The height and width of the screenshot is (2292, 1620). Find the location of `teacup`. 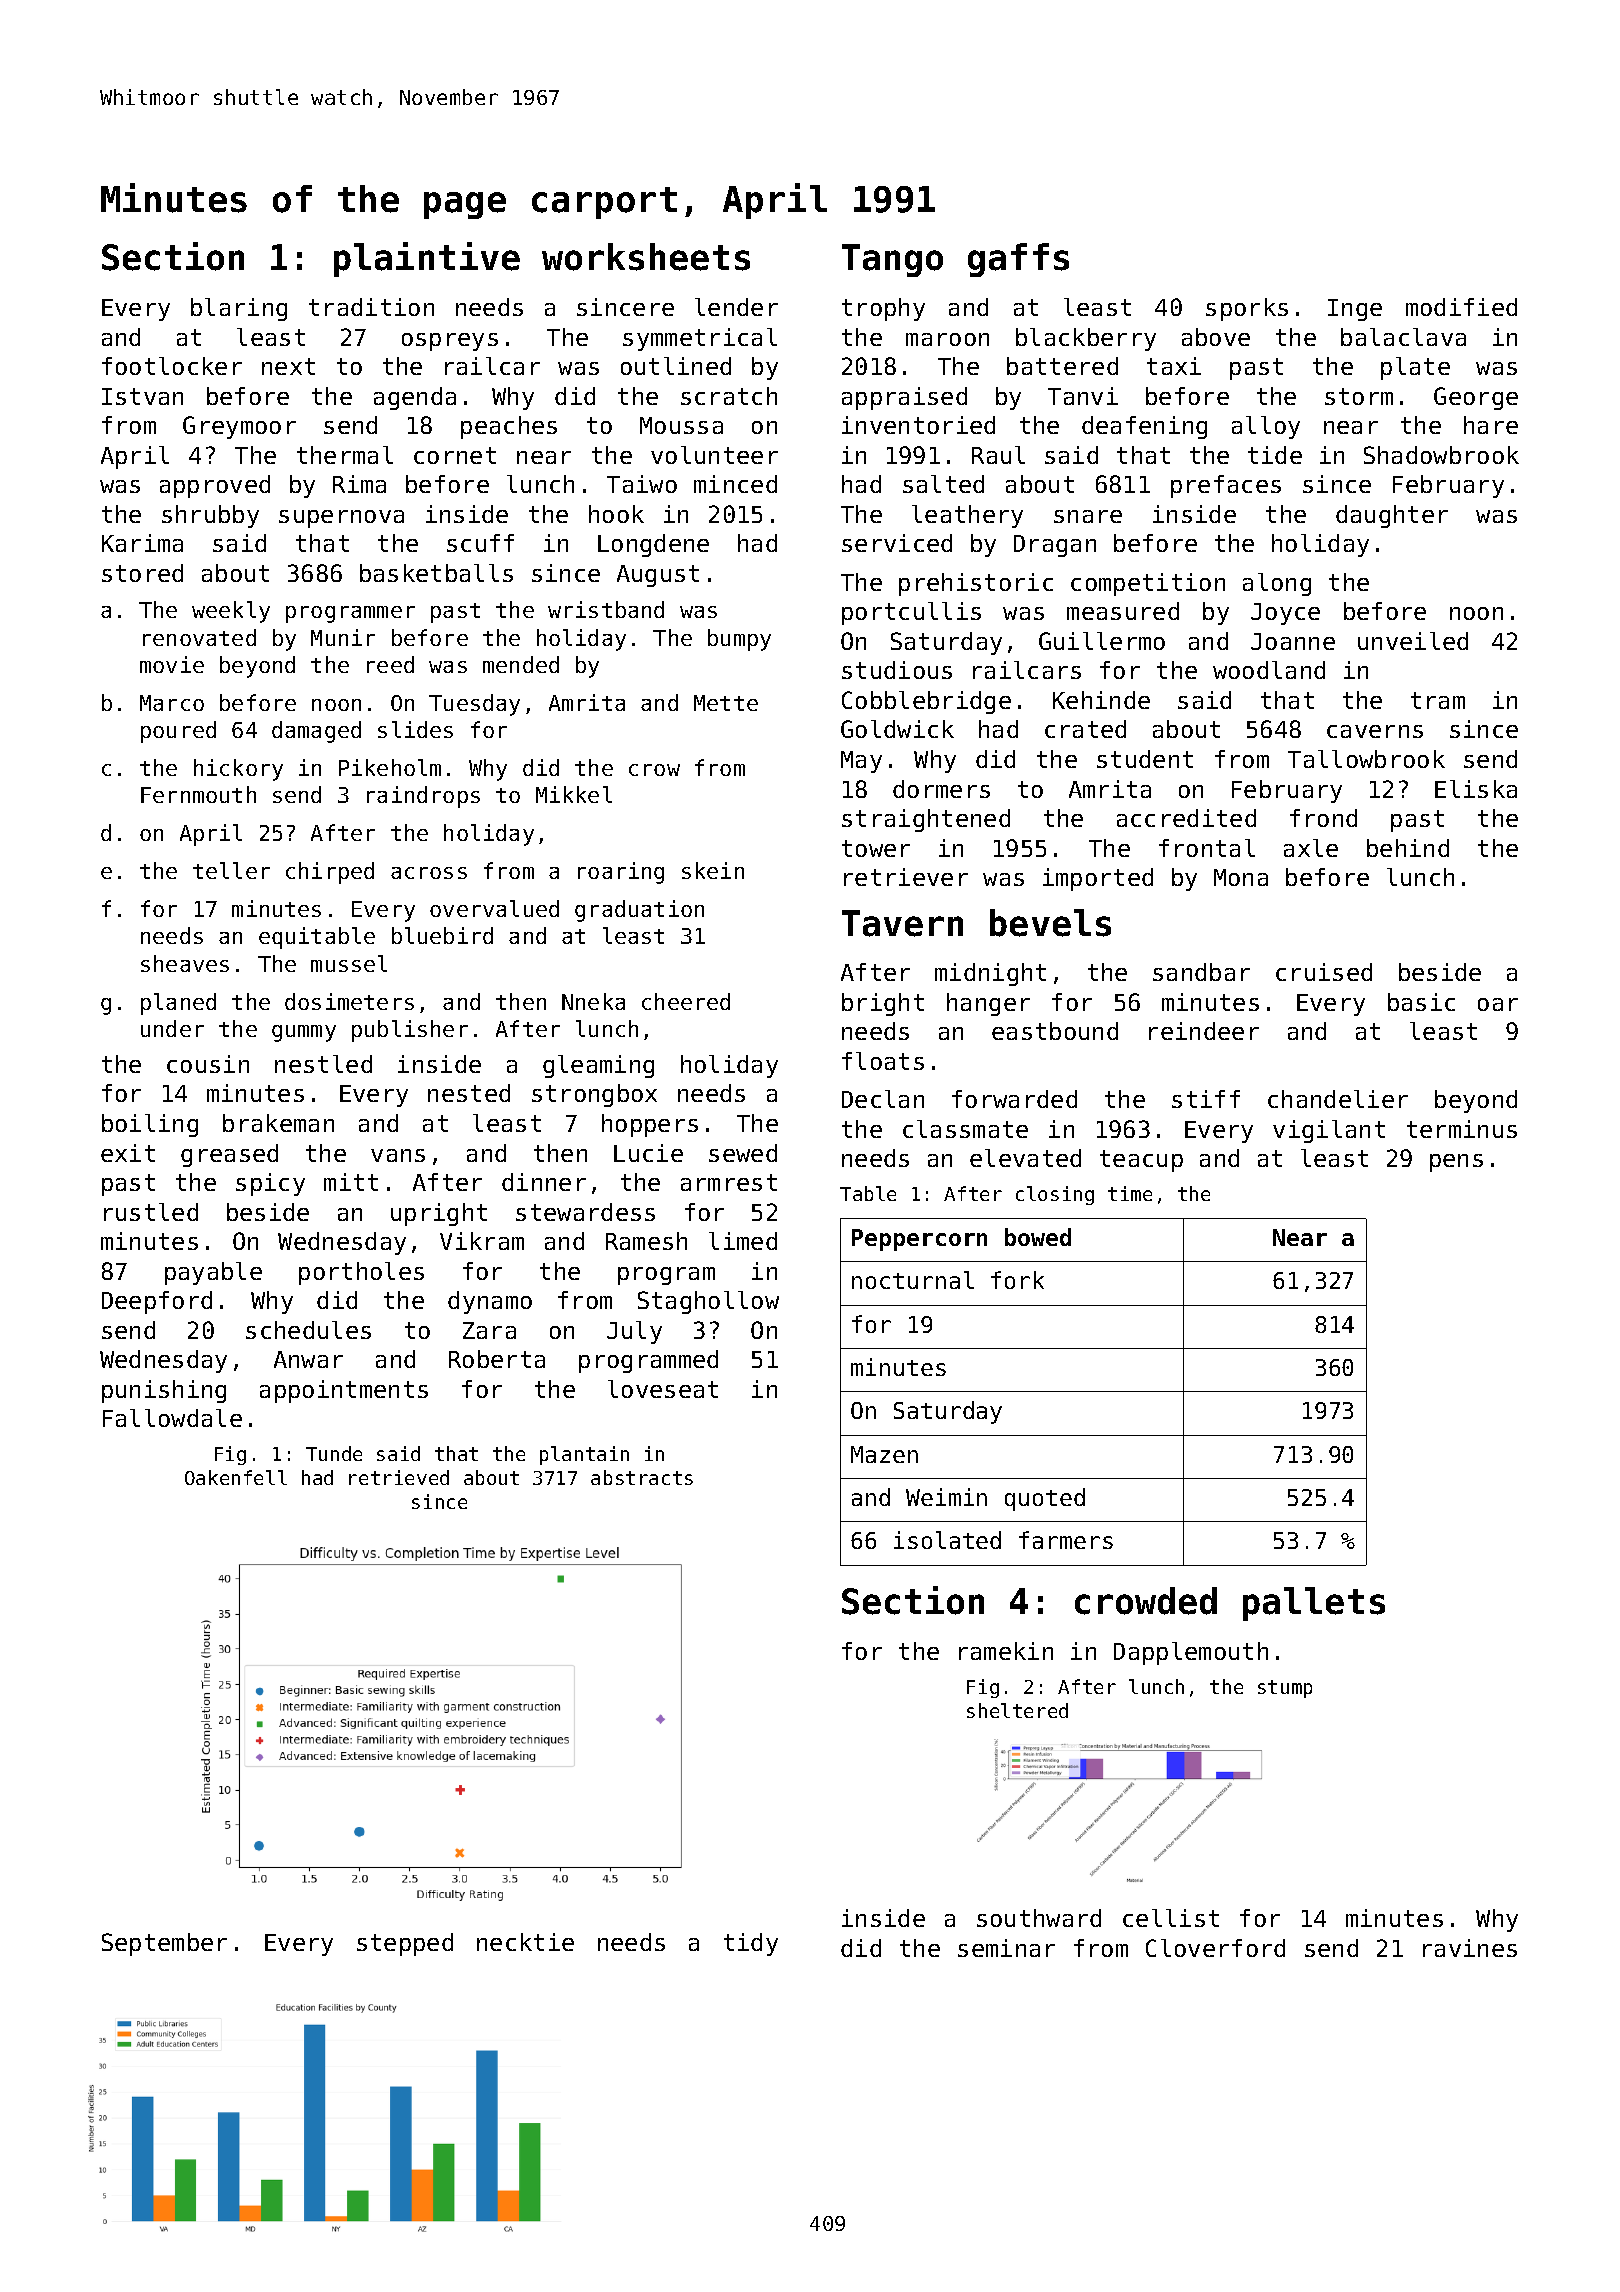

teacup is located at coordinates (1141, 1161).
